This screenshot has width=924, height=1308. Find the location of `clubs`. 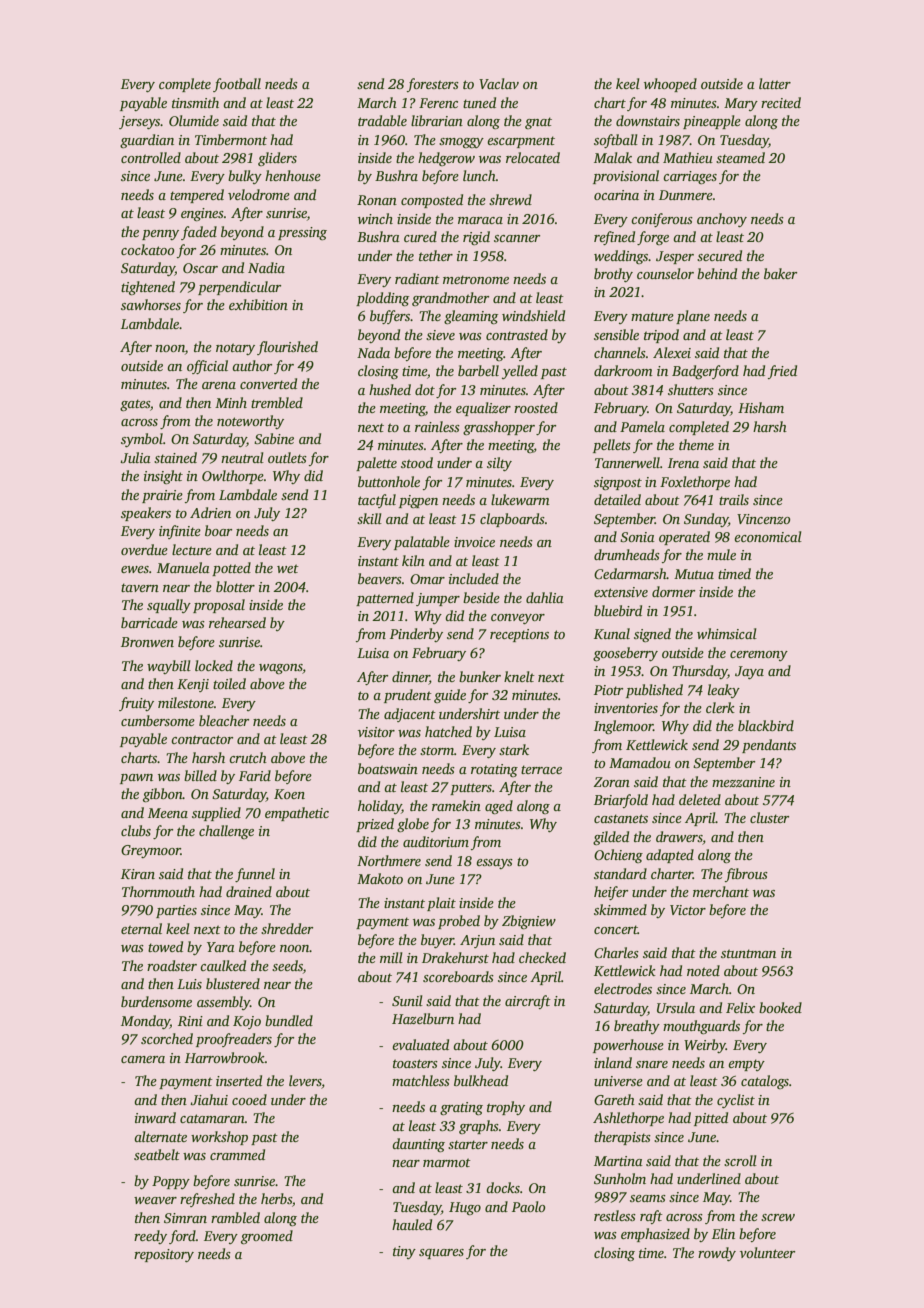

clubs is located at coordinates (136, 830).
